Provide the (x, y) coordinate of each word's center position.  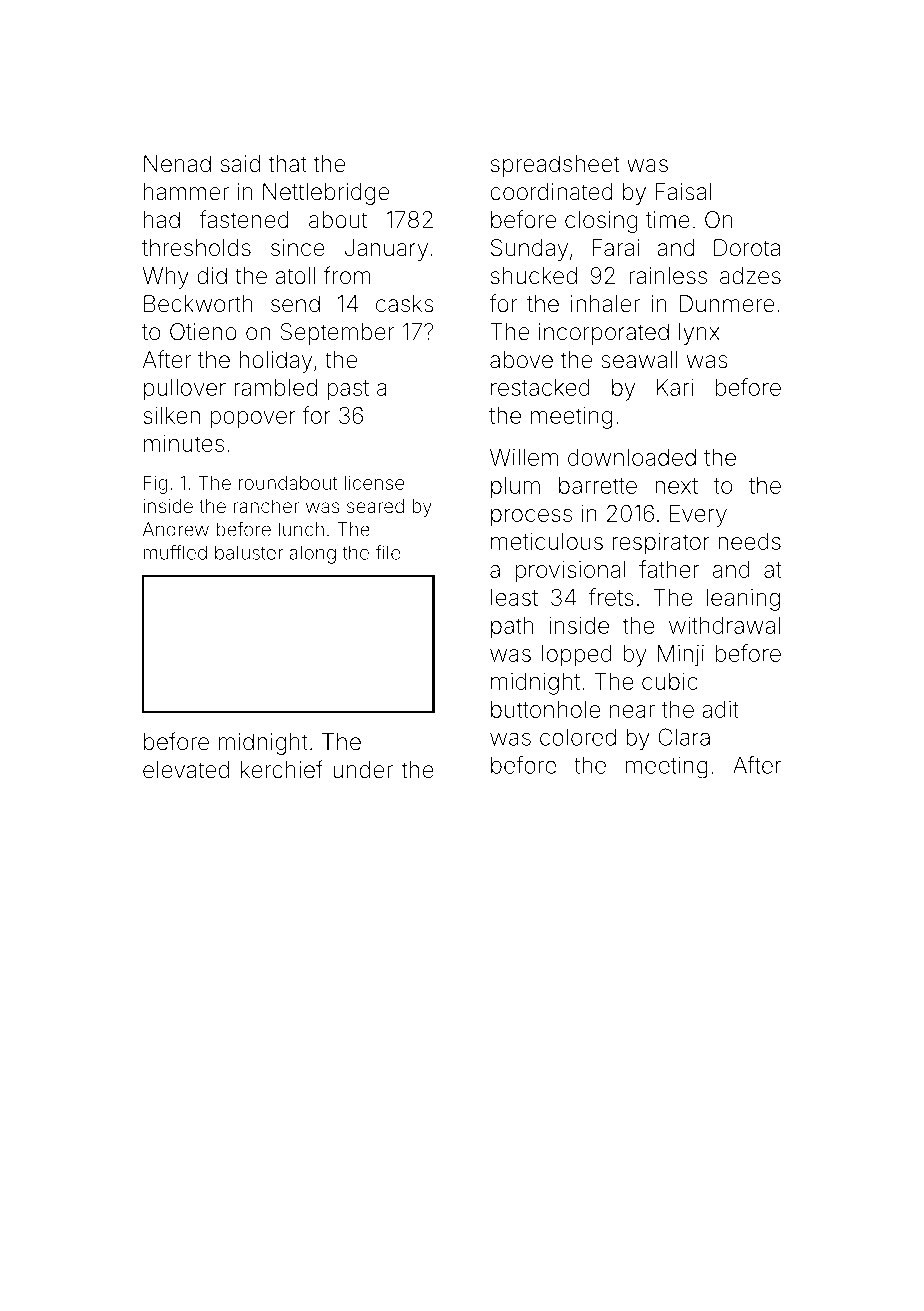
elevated (186, 770)
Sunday (529, 250)
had (162, 220)
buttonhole (545, 709)
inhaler (605, 304)
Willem (524, 457)
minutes (184, 443)
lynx (699, 334)
